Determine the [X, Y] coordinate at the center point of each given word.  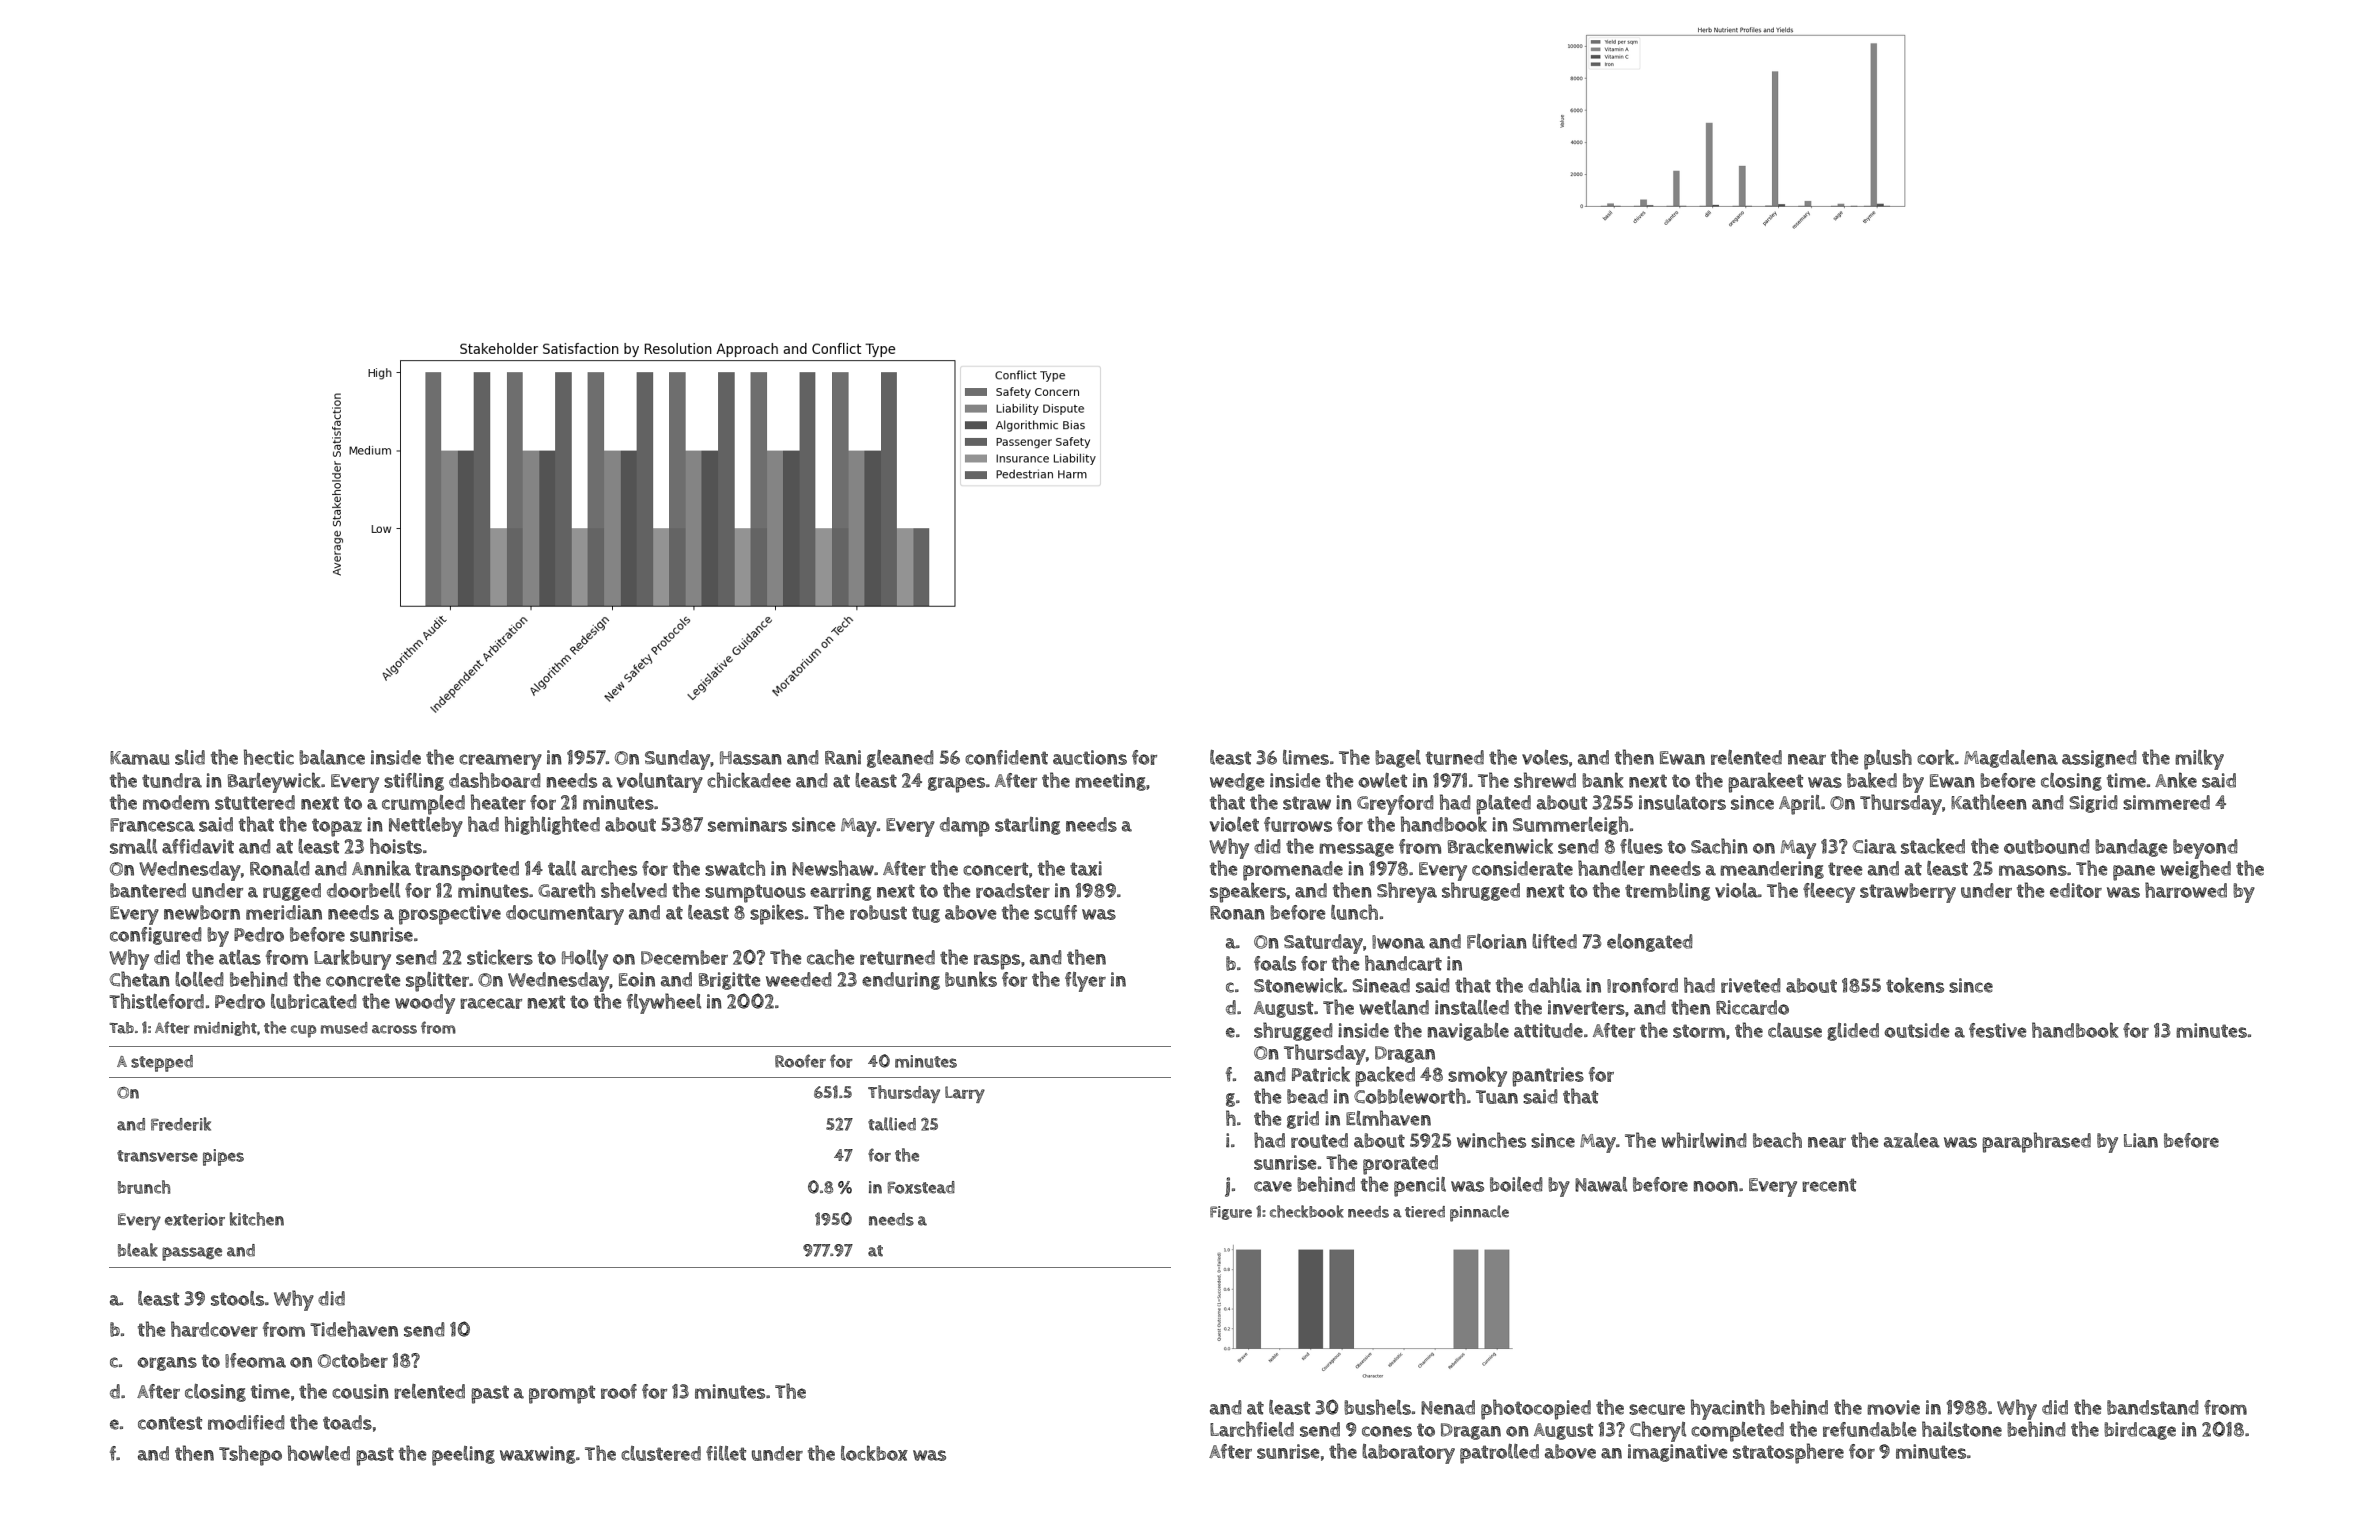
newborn [202, 912]
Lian [2141, 1140]
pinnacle [1479, 1213]
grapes [956, 785]
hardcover [214, 1329]
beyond [2205, 849]
